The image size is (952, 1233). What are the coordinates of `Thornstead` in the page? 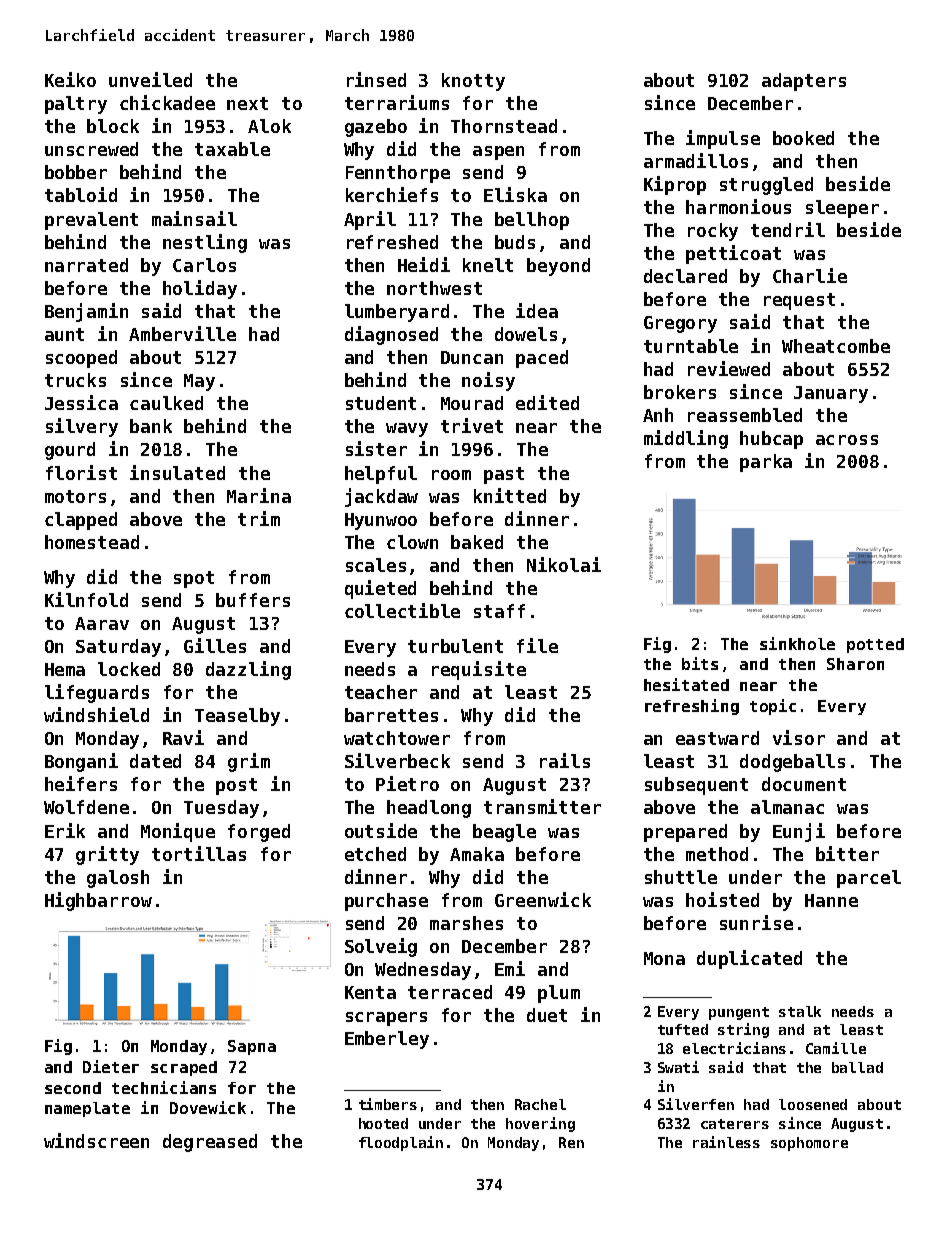 It's located at (504, 126).
